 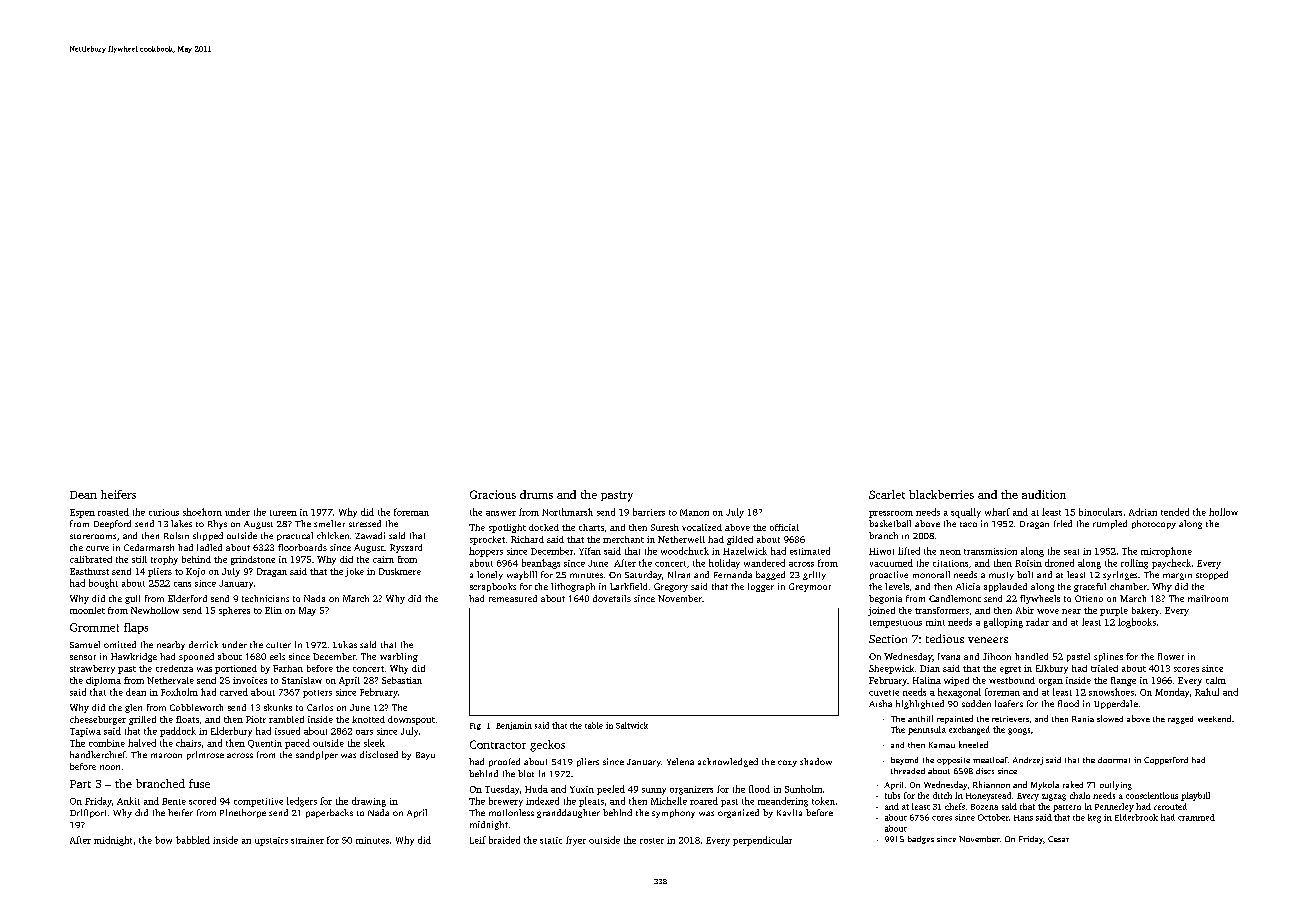 What do you see at coordinates (541, 564) in the document?
I see `beanbags` at bounding box center [541, 564].
